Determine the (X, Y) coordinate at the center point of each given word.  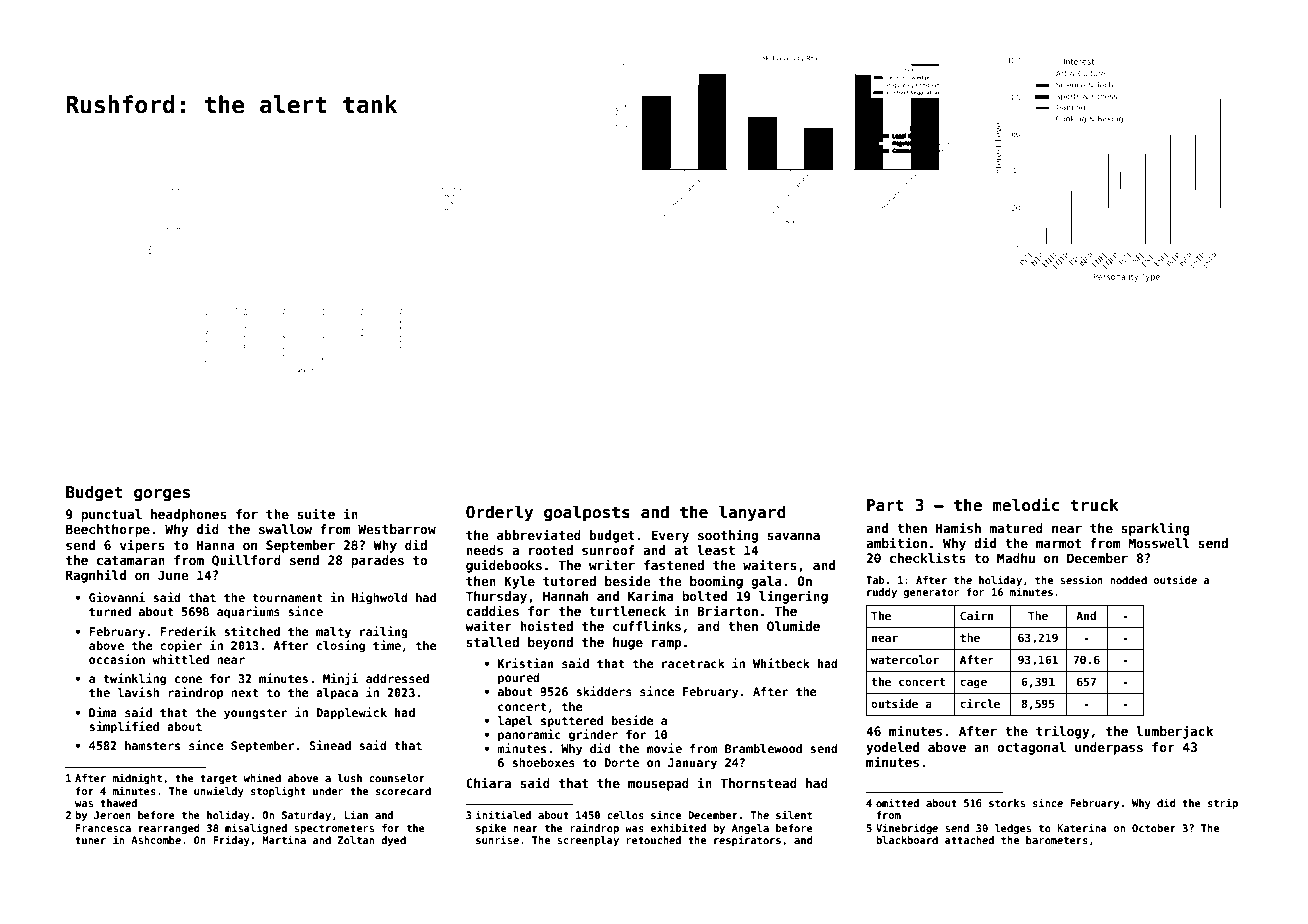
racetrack (693, 663)
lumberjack (1174, 732)
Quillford (246, 560)
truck (1094, 504)
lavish (138, 692)
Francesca (103, 828)
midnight (137, 778)
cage (973, 684)
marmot (1058, 543)
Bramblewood (763, 748)
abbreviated (539, 534)
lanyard (752, 513)
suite (316, 513)
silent (794, 814)
